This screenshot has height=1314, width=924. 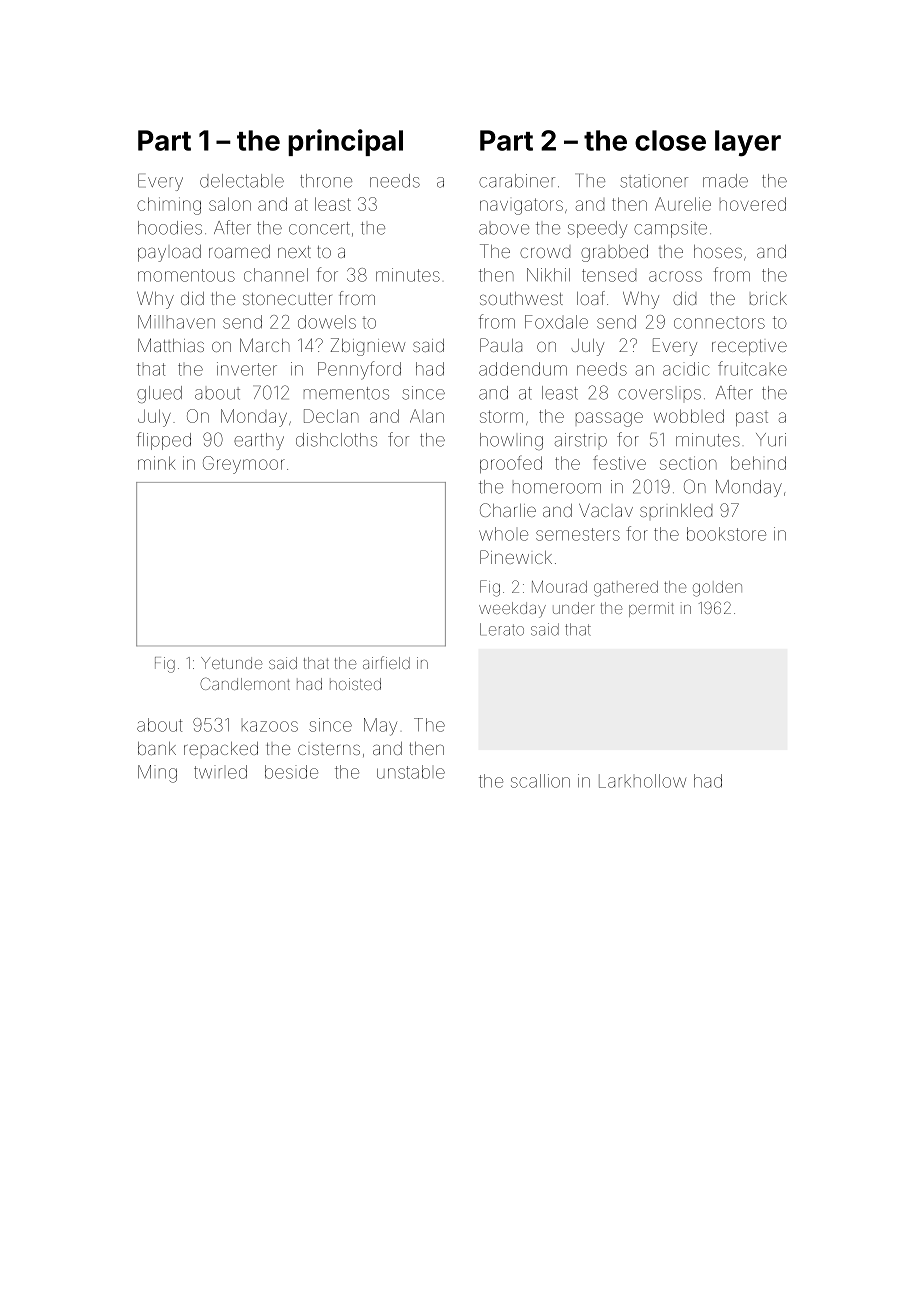 I want to click on speedy, so click(x=597, y=229).
